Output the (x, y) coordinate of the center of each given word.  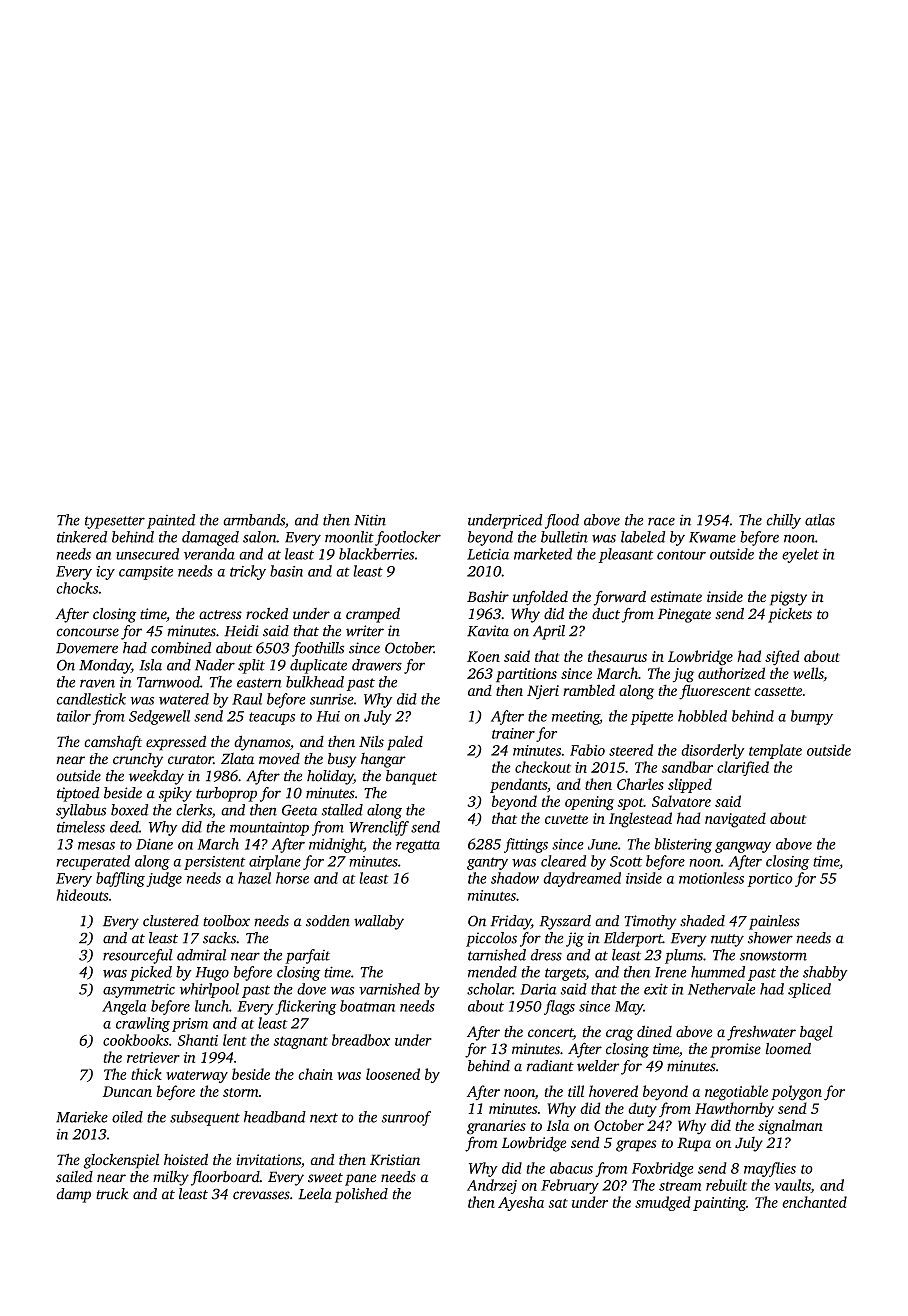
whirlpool (209, 990)
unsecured (147, 554)
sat (558, 1203)
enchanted (814, 1202)
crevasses (261, 1195)
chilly (783, 521)
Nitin (370, 520)
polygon (796, 1093)
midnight (336, 845)
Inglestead (640, 820)
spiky (175, 794)
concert (550, 1034)
